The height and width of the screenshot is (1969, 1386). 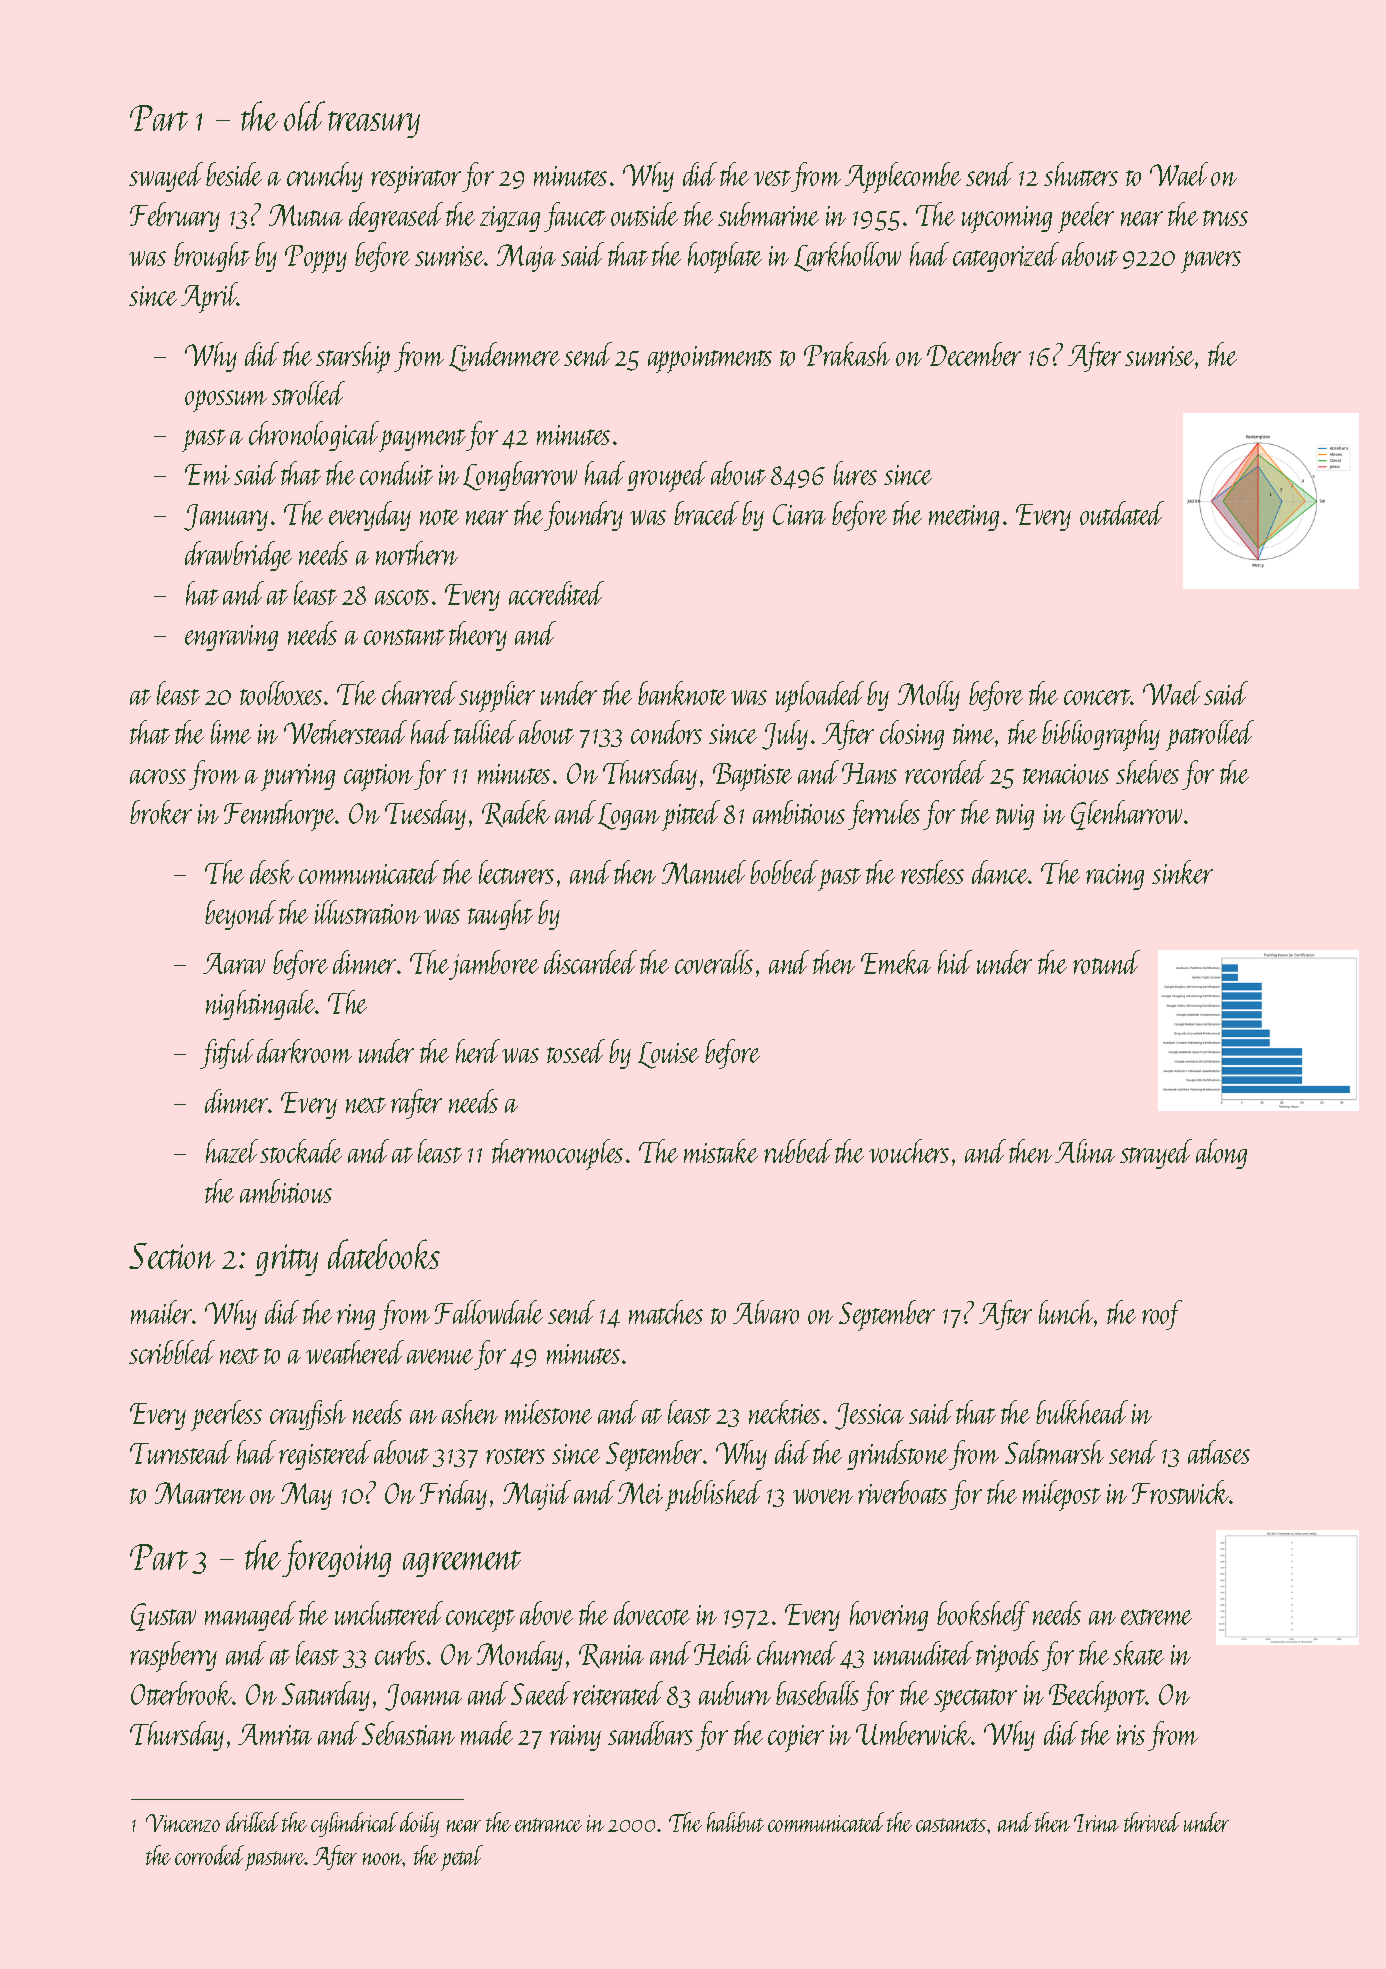 I want to click on coveralls, so click(x=714, y=962).
